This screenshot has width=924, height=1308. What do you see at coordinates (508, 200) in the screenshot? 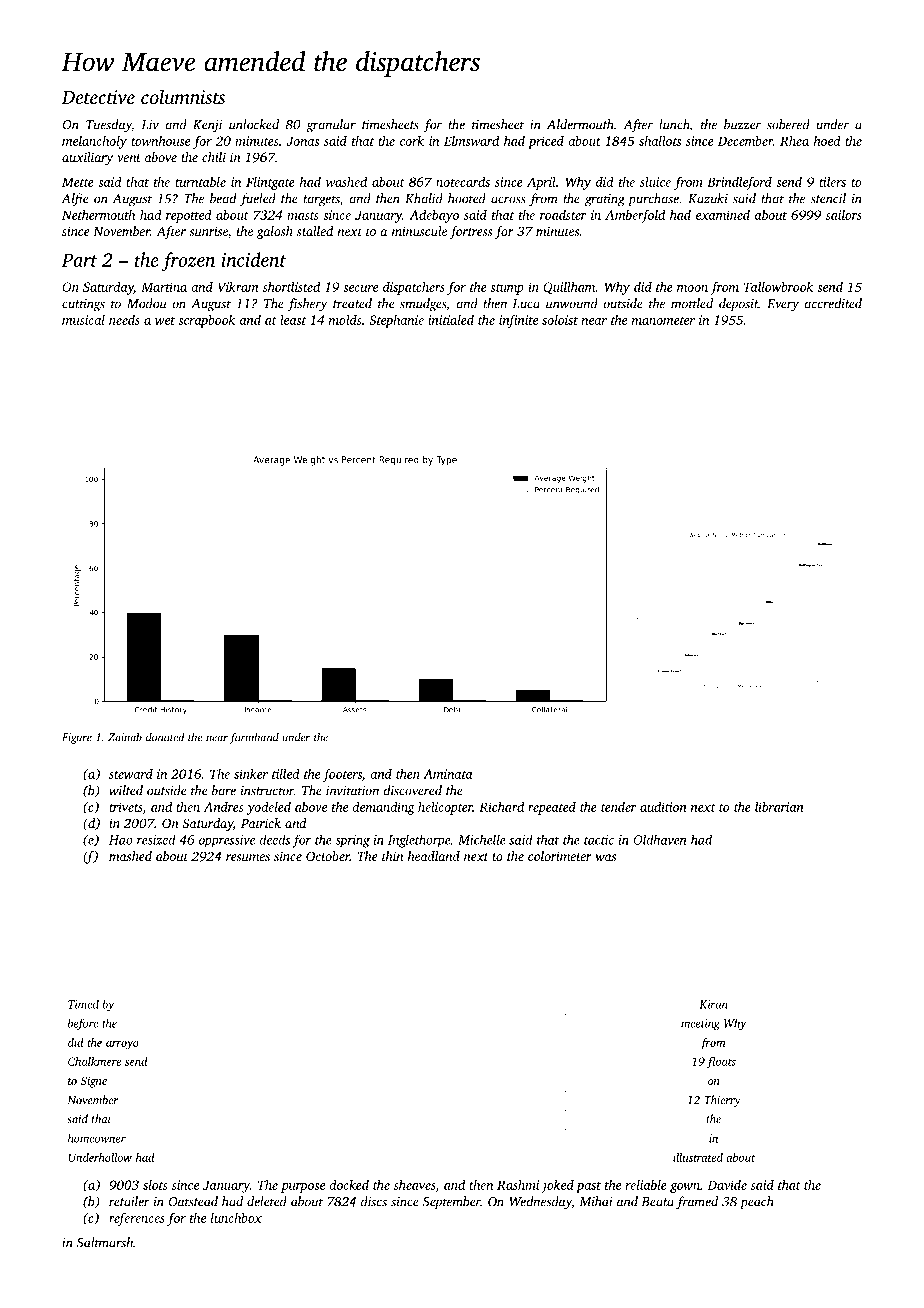
I see `across` at bounding box center [508, 200].
